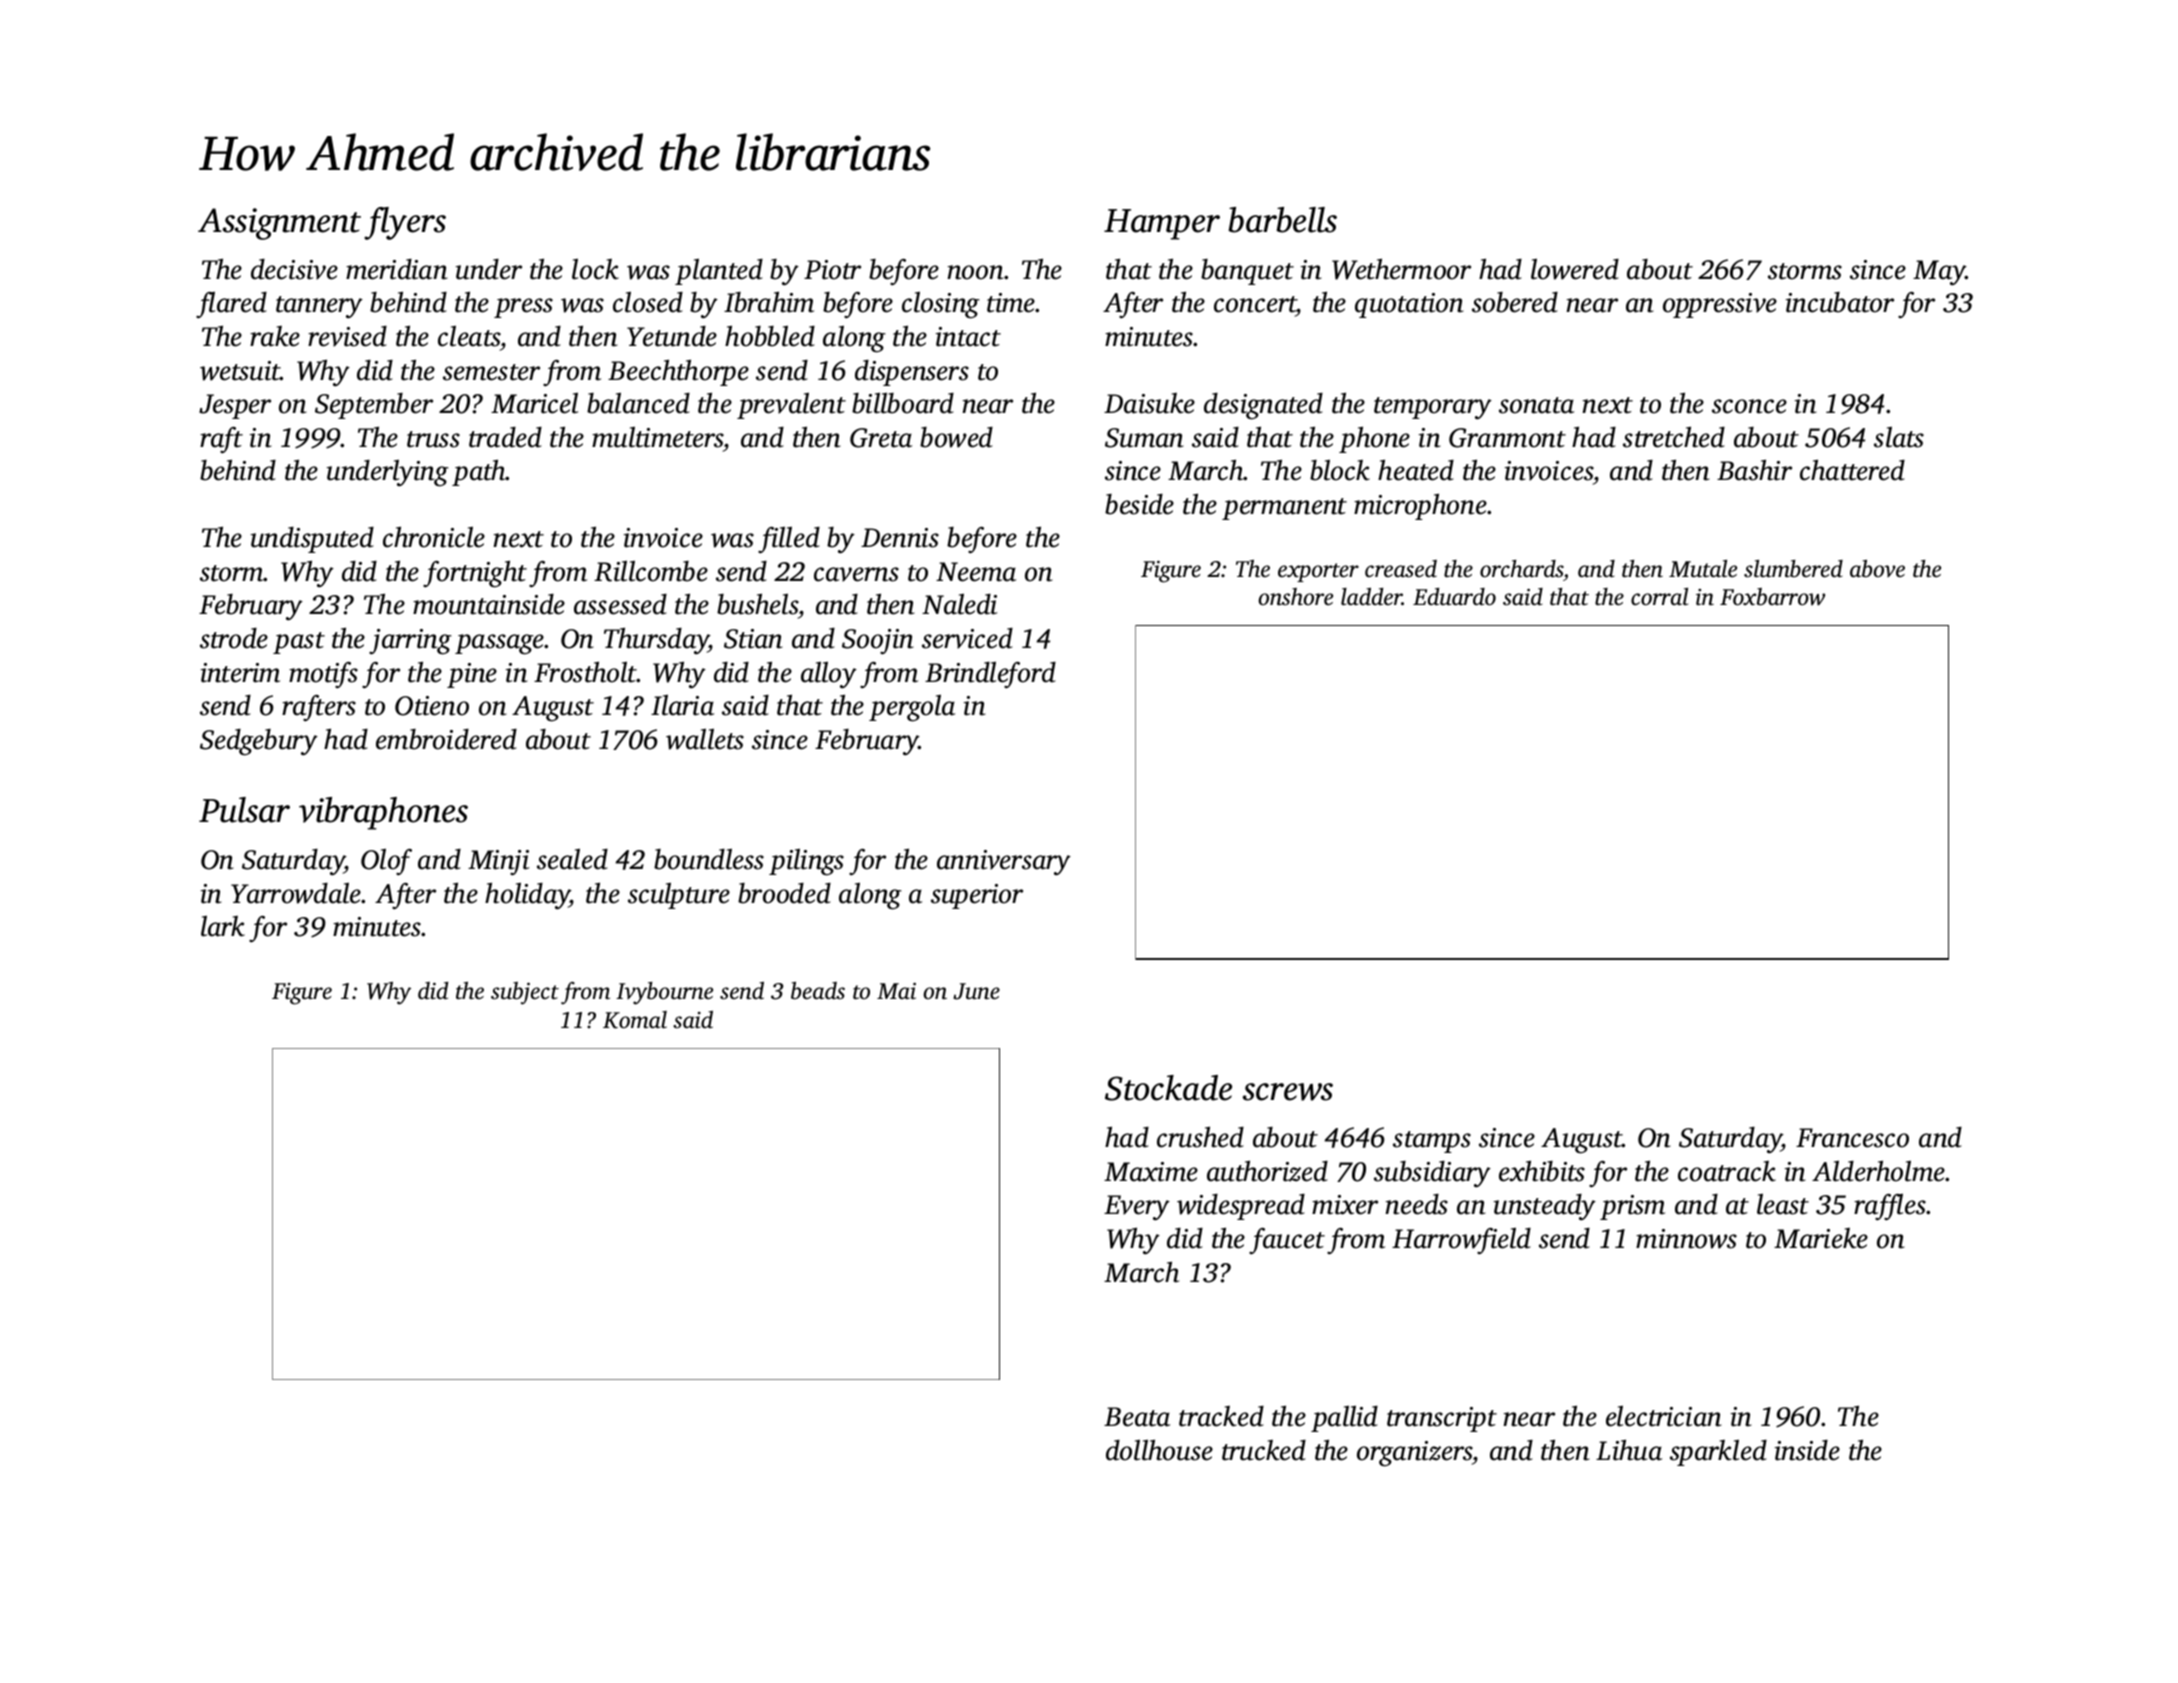  I want to click on above, so click(1877, 569).
